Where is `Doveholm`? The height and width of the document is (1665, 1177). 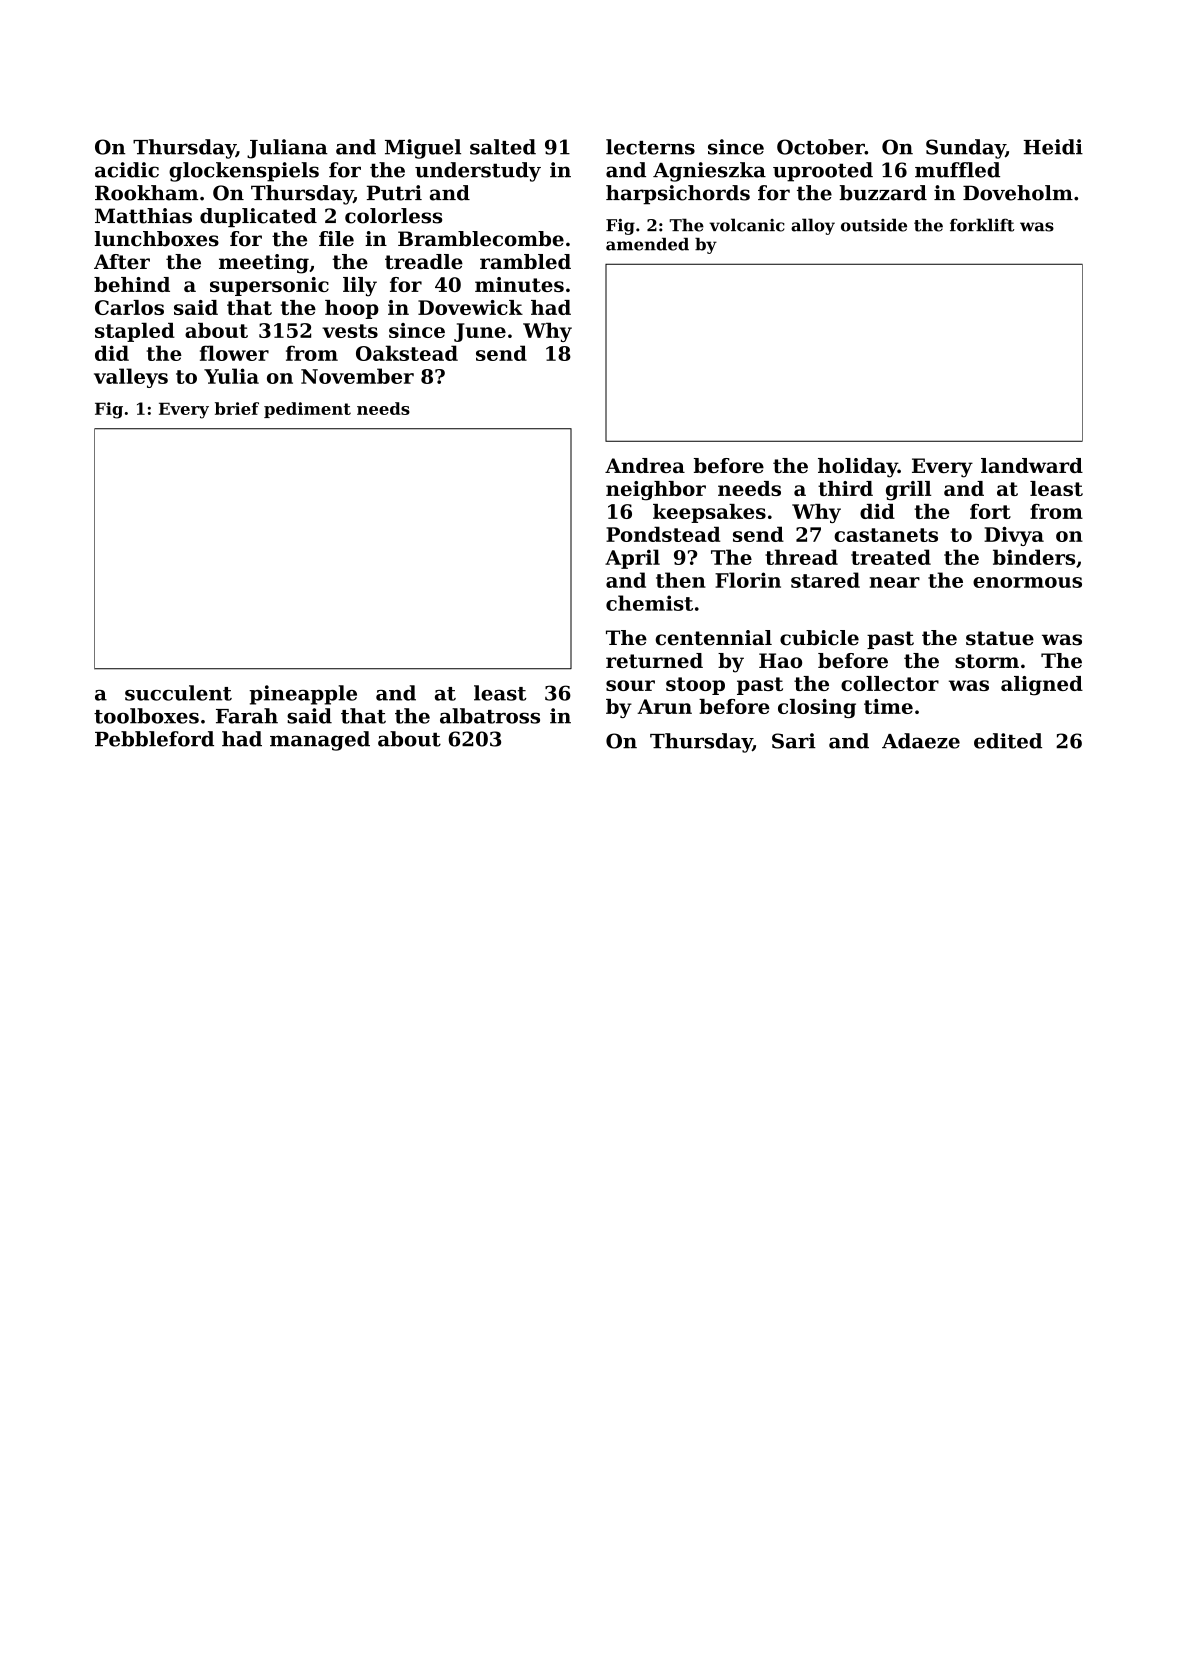
Doveholm is located at coordinates (1018, 193).
